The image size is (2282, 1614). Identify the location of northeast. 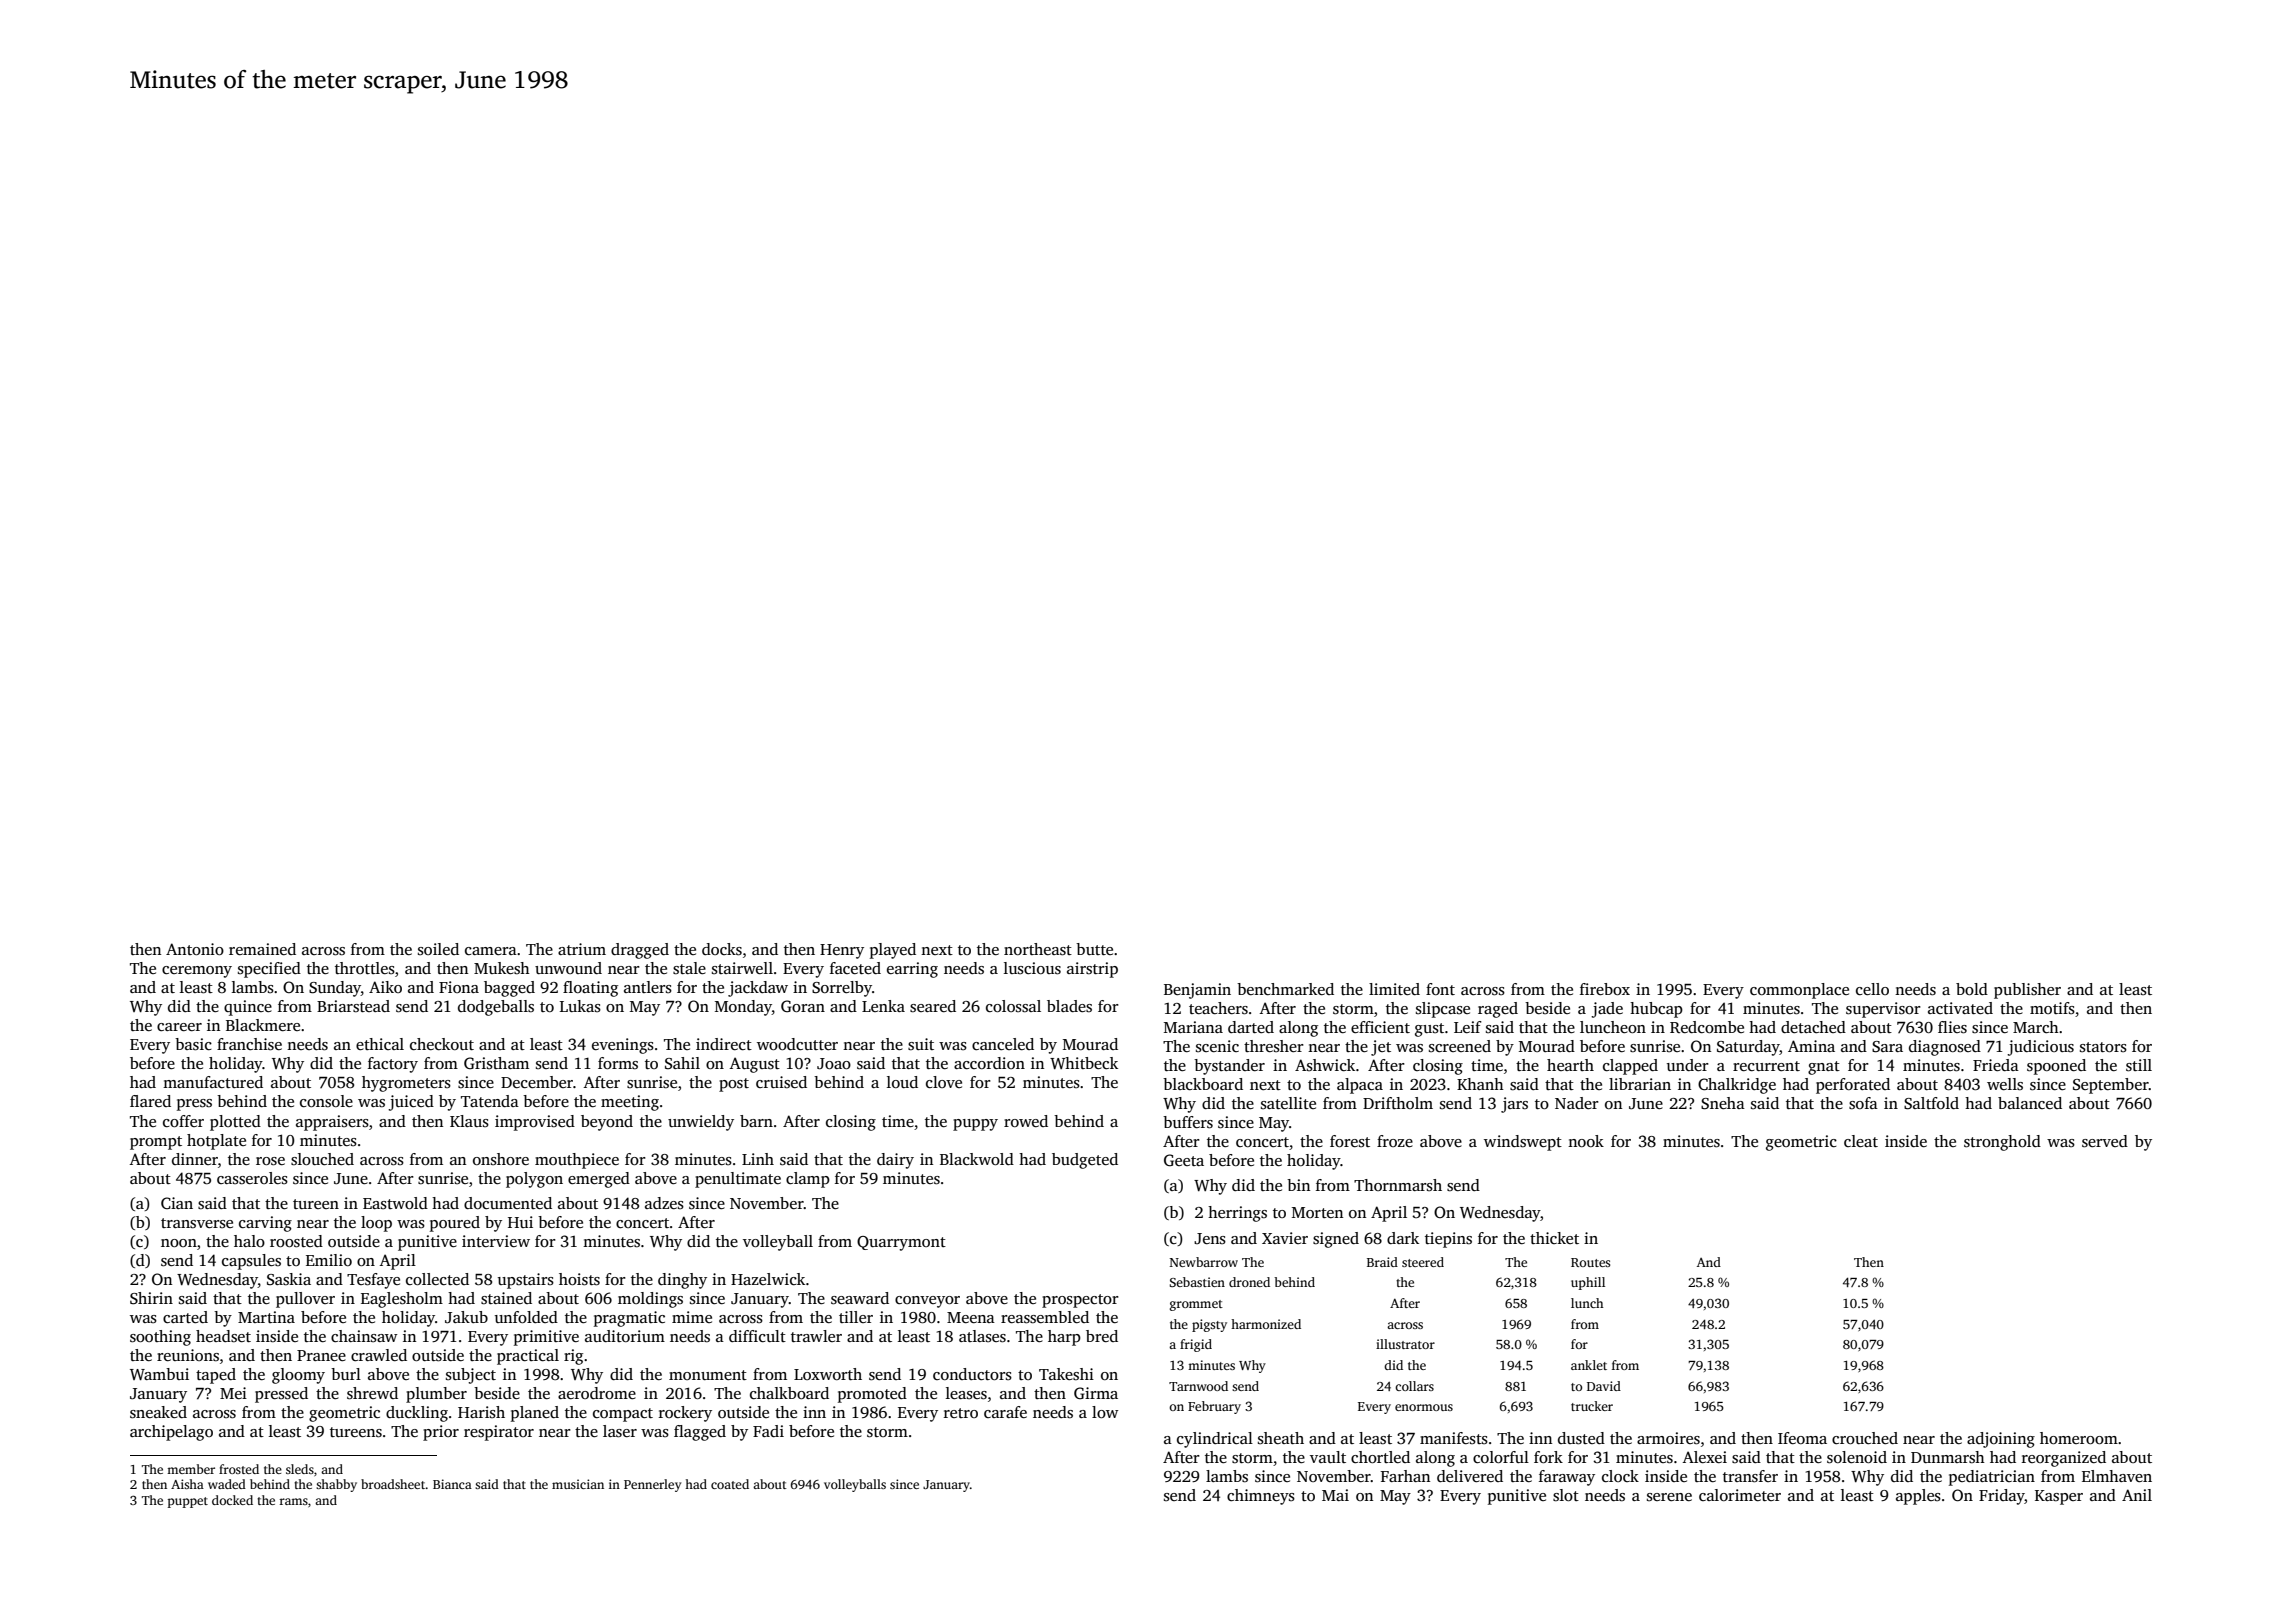
(1038, 949).
